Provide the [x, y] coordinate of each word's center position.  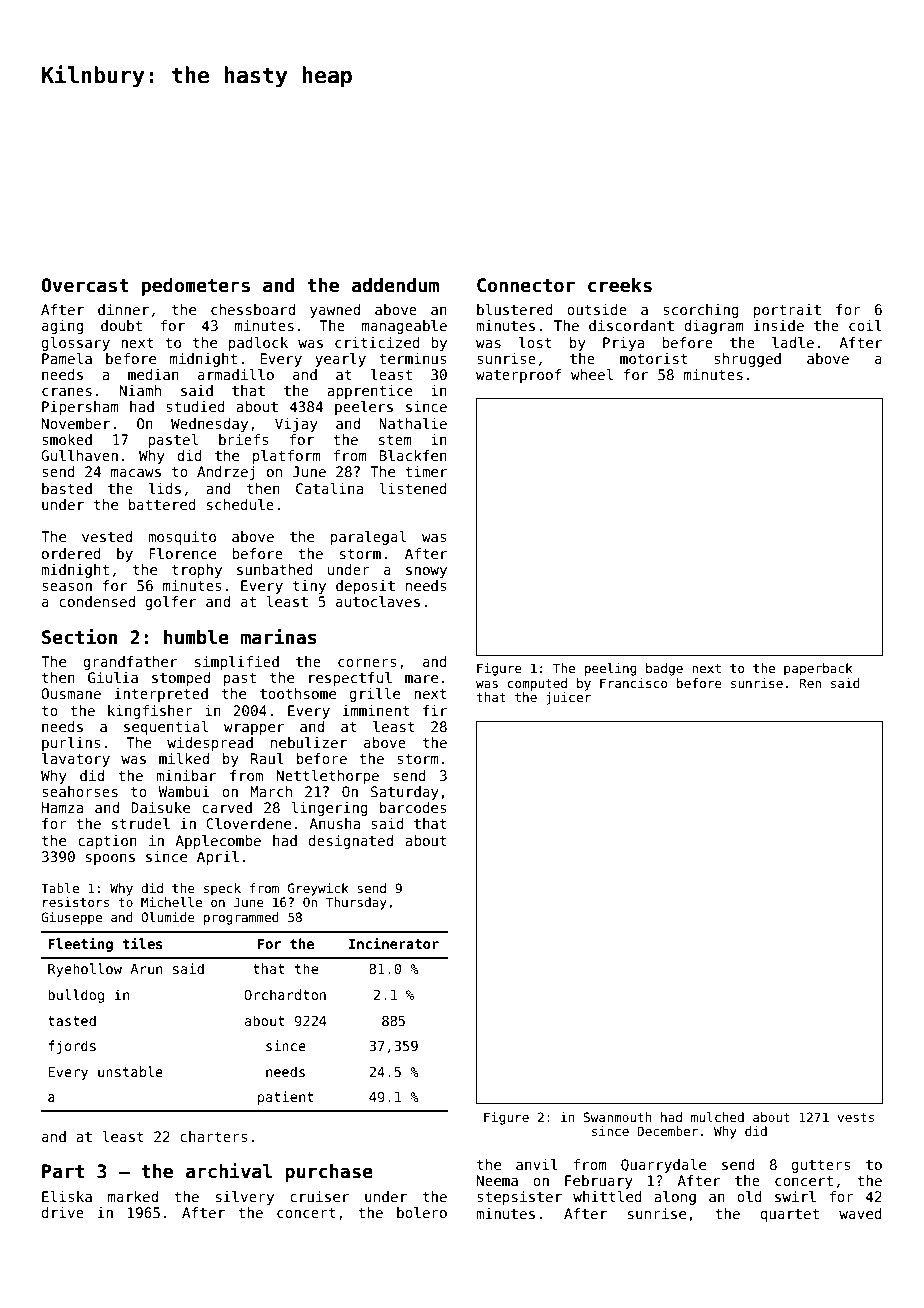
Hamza [62, 807]
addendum [395, 285]
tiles [142, 943]
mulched [717, 1117]
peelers [364, 408]
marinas [279, 637]
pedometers [196, 287]
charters [214, 1136]
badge [664, 669]
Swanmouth [618, 1117]
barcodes [413, 807]
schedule [240, 504]
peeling [611, 669]
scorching [701, 311]
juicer [568, 698]
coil [865, 325]
